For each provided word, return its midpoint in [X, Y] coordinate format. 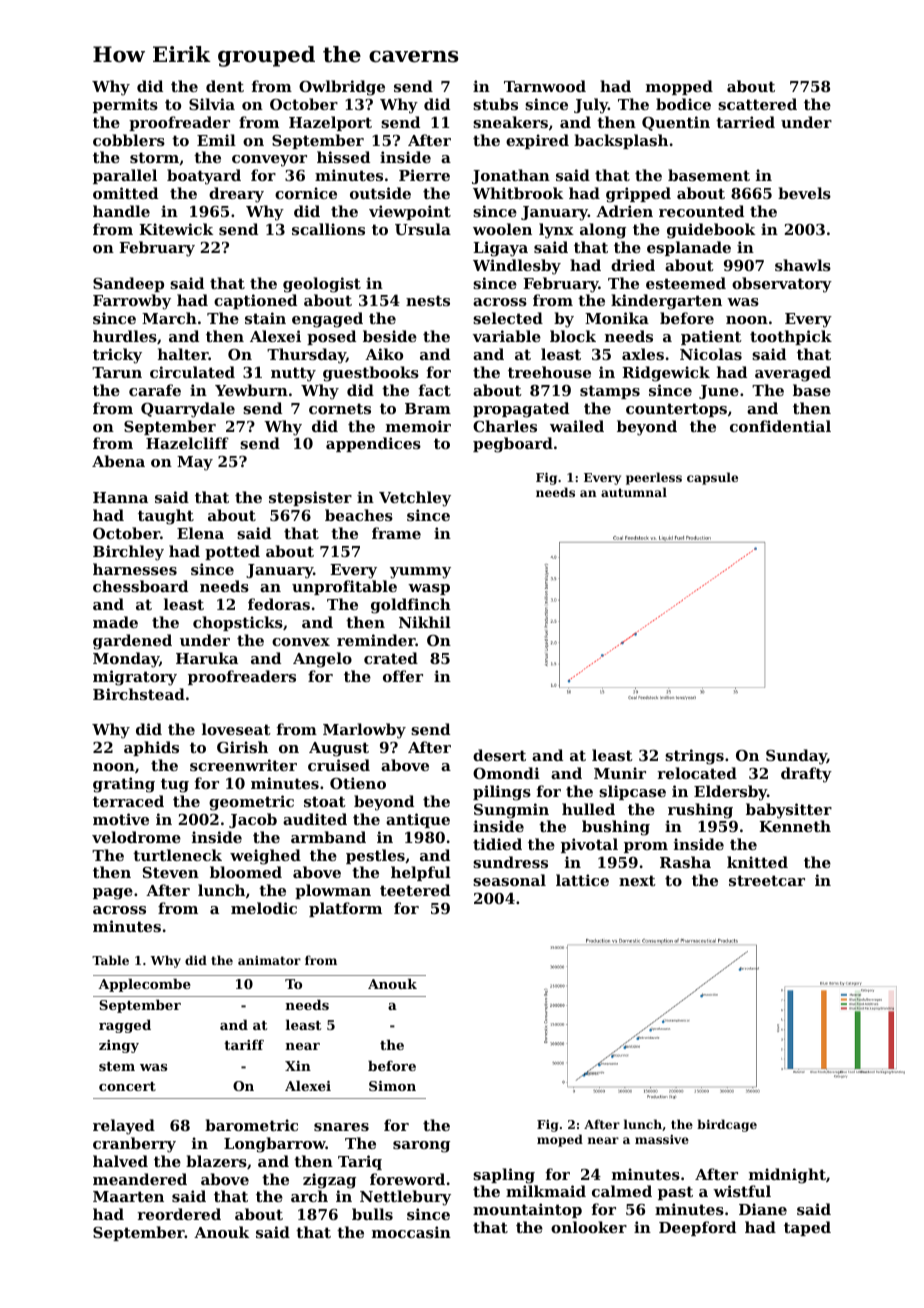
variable [507, 336]
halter [183, 354]
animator [269, 960]
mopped [679, 87]
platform [345, 909]
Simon [392, 1086]
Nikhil [425, 622]
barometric [251, 1125]
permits [125, 105]
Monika [617, 318]
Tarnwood [545, 86]
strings [694, 757]
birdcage [727, 1125]
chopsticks [238, 623]
